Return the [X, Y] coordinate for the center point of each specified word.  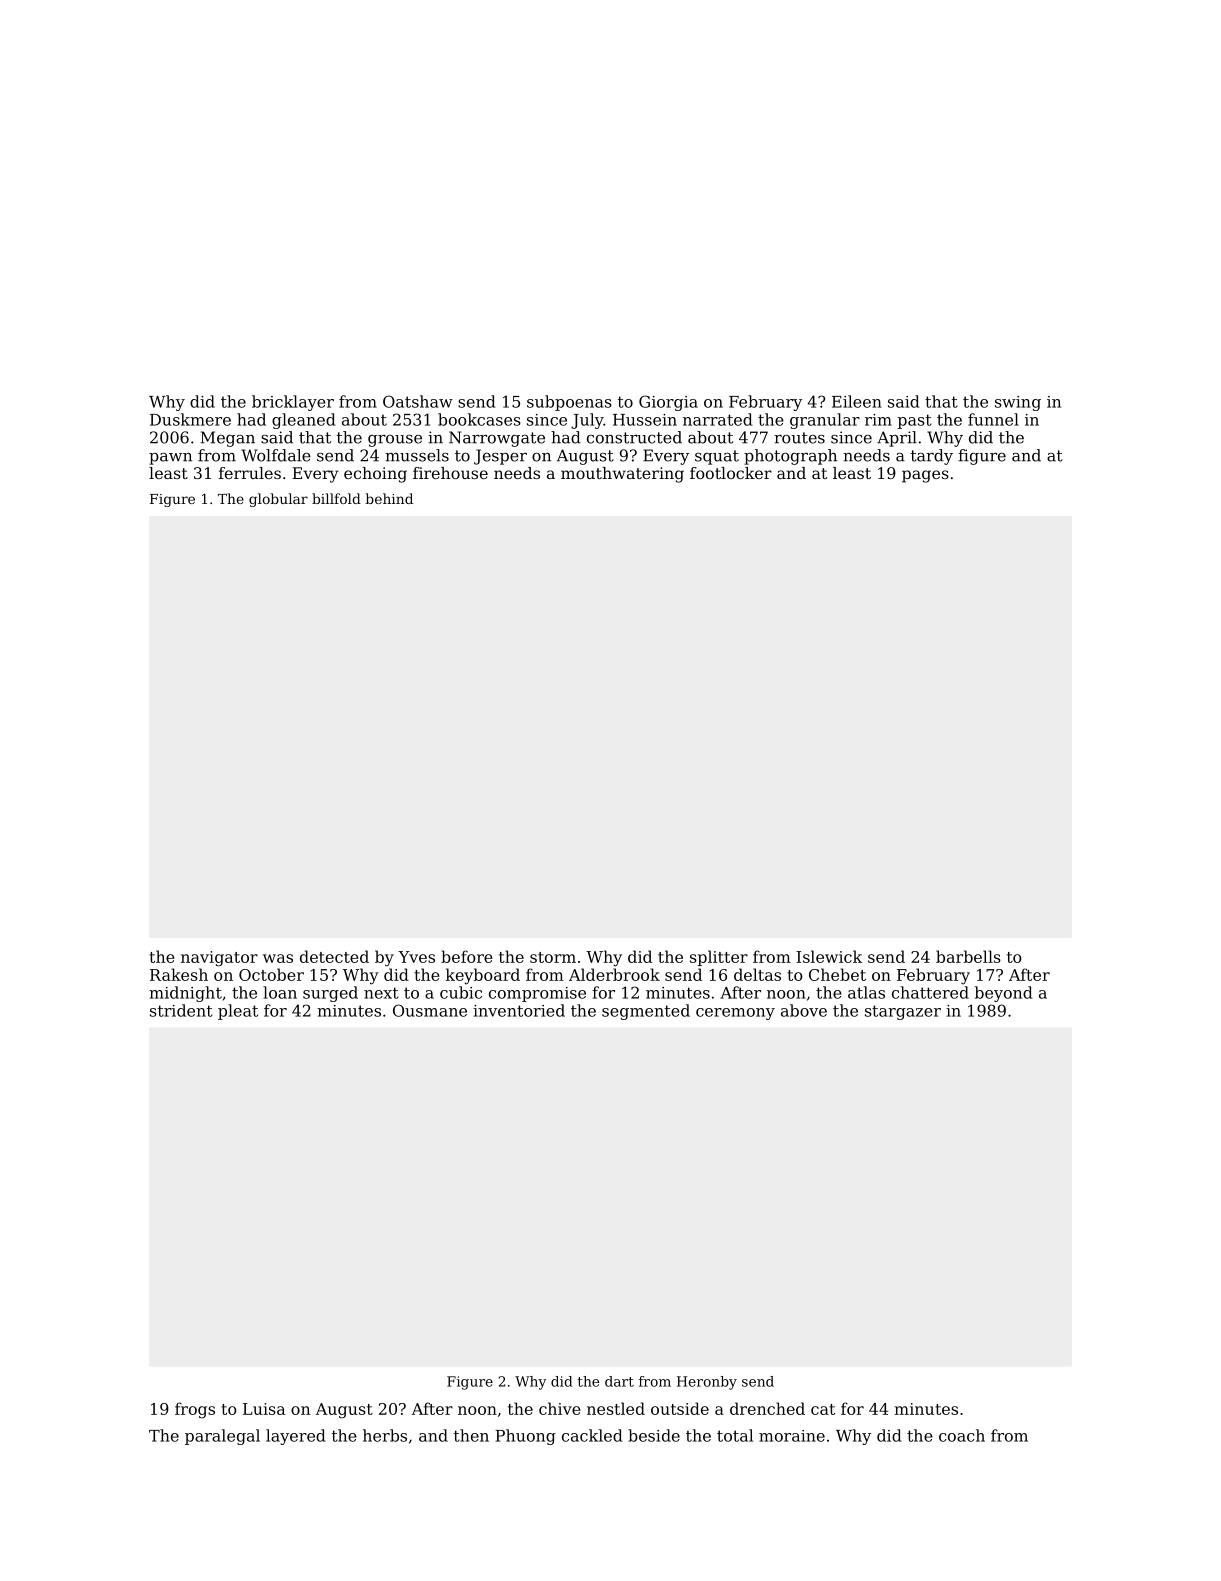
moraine [792, 1436]
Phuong [525, 1437]
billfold [336, 498]
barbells [968, 956]
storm [553, 957]
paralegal [222, 1437]
